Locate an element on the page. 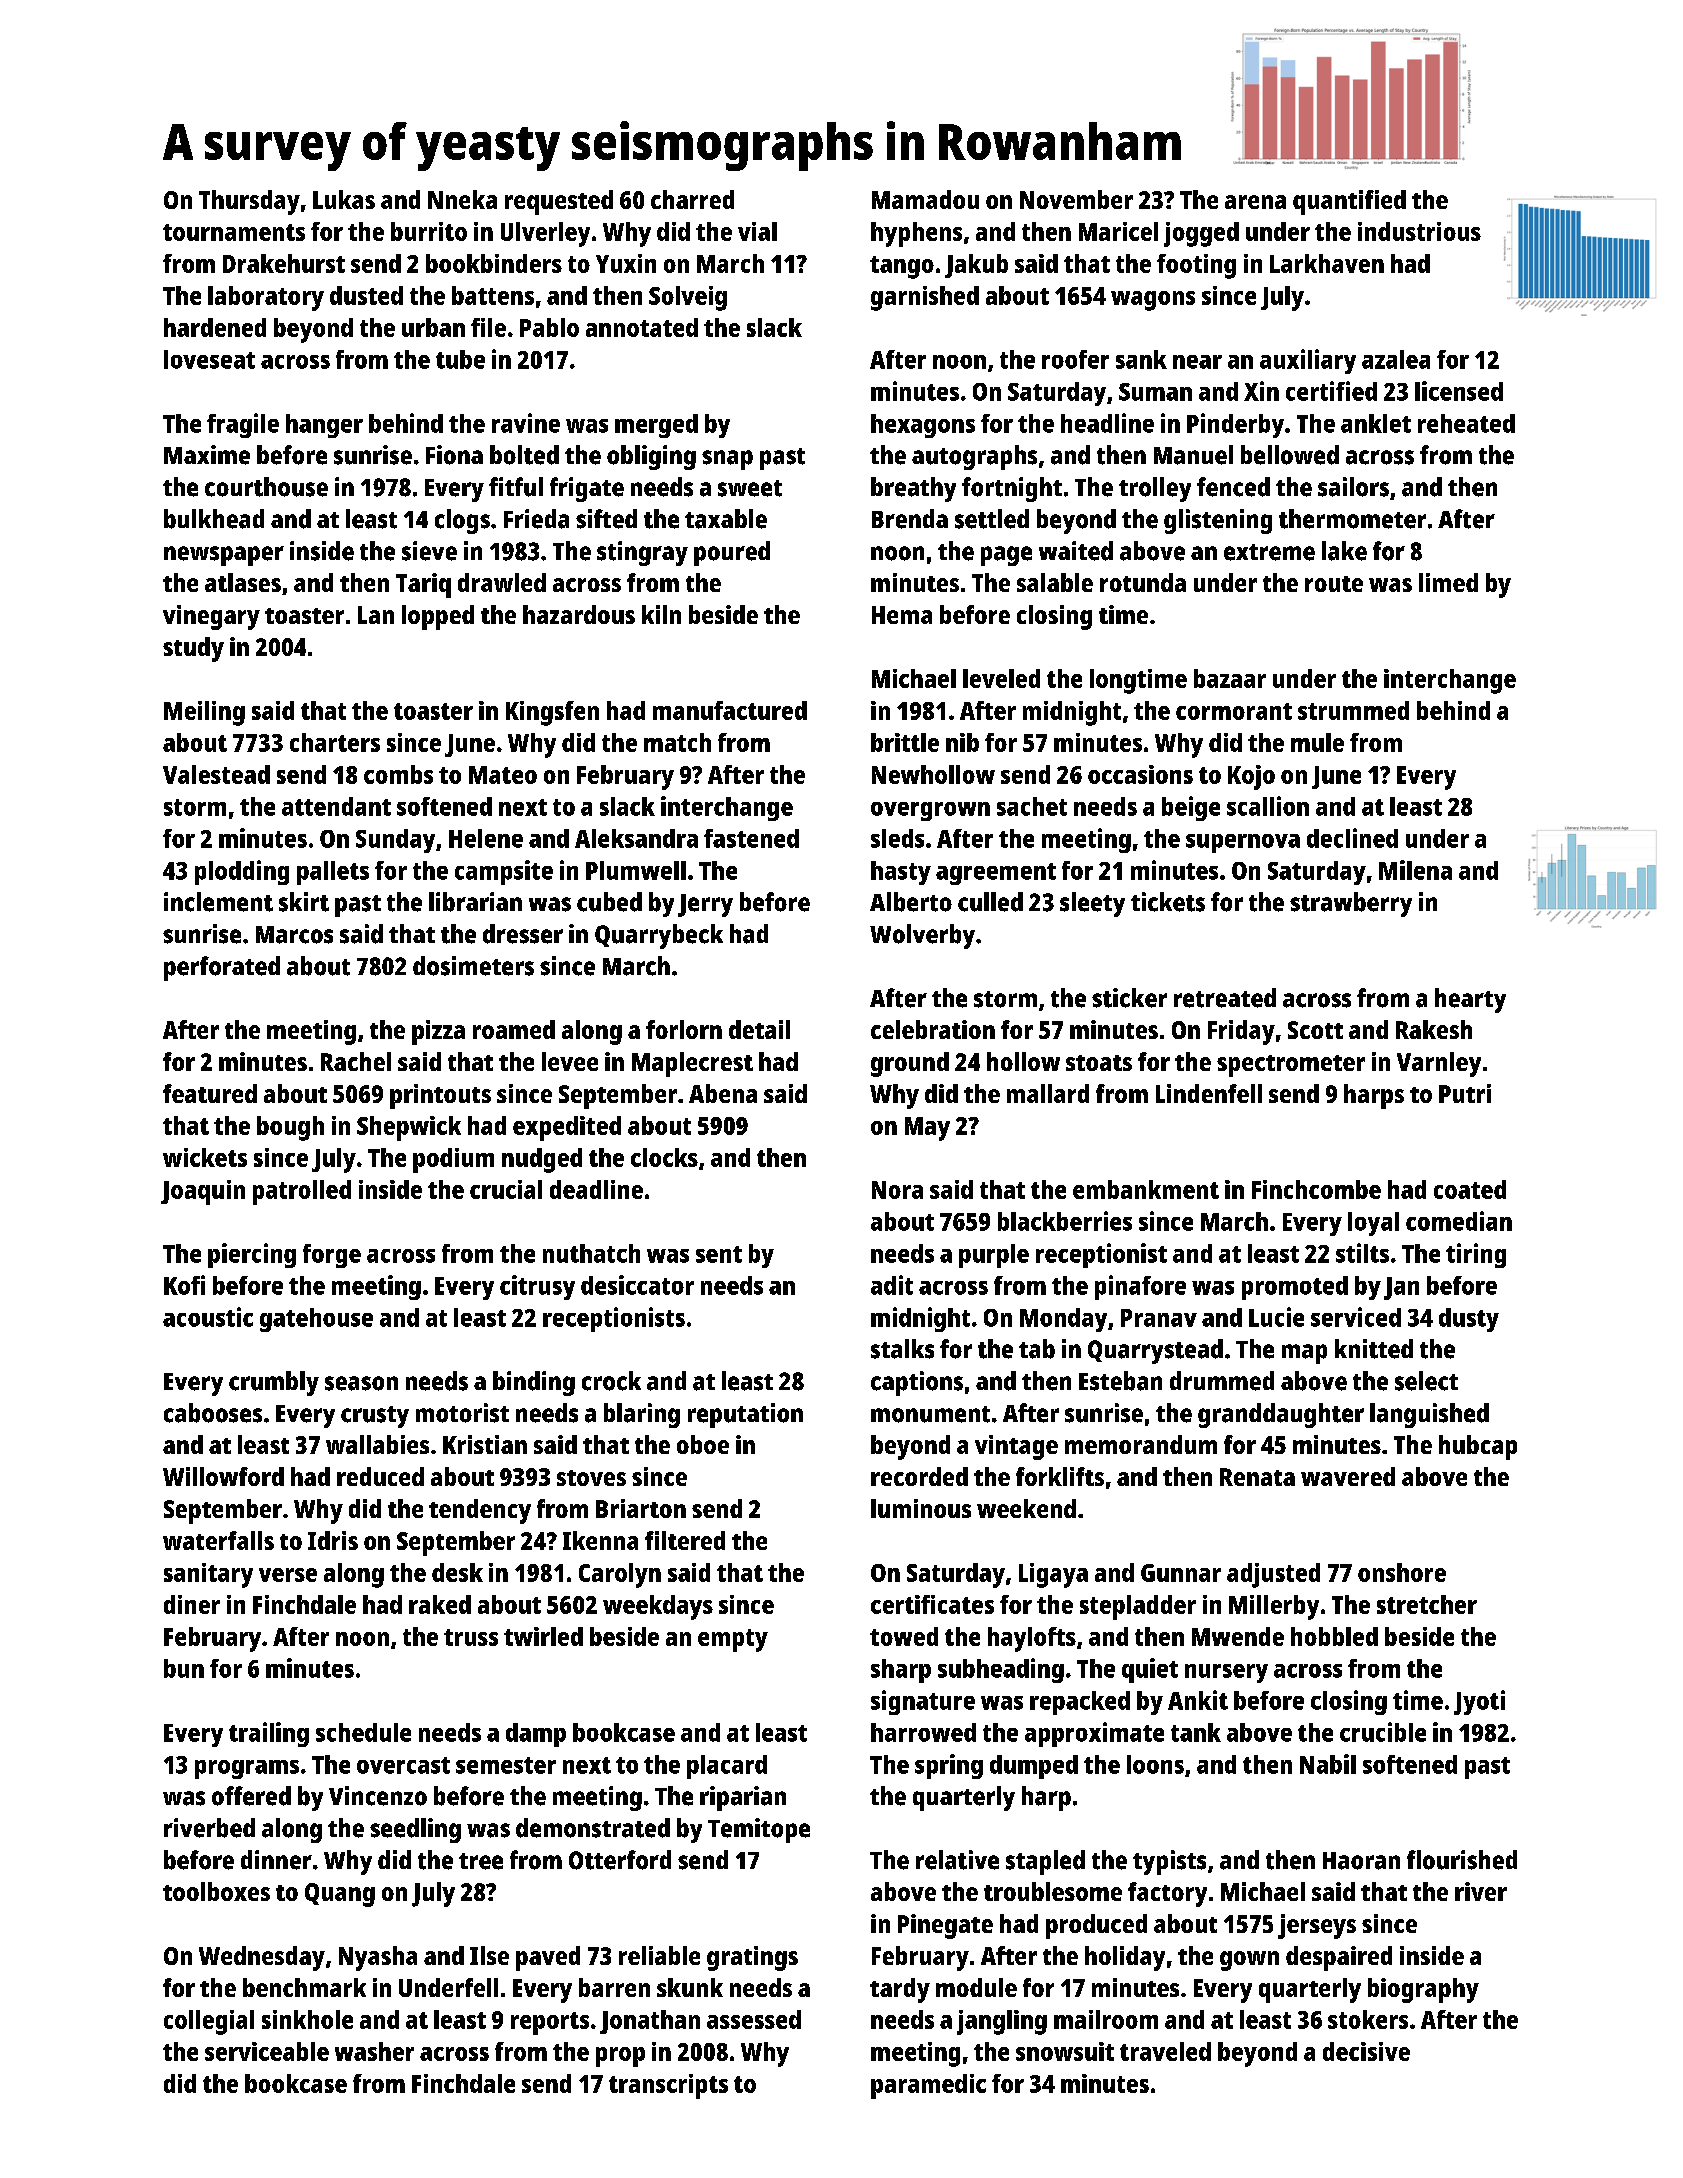  arena is located at coordinates (1255, 202).
